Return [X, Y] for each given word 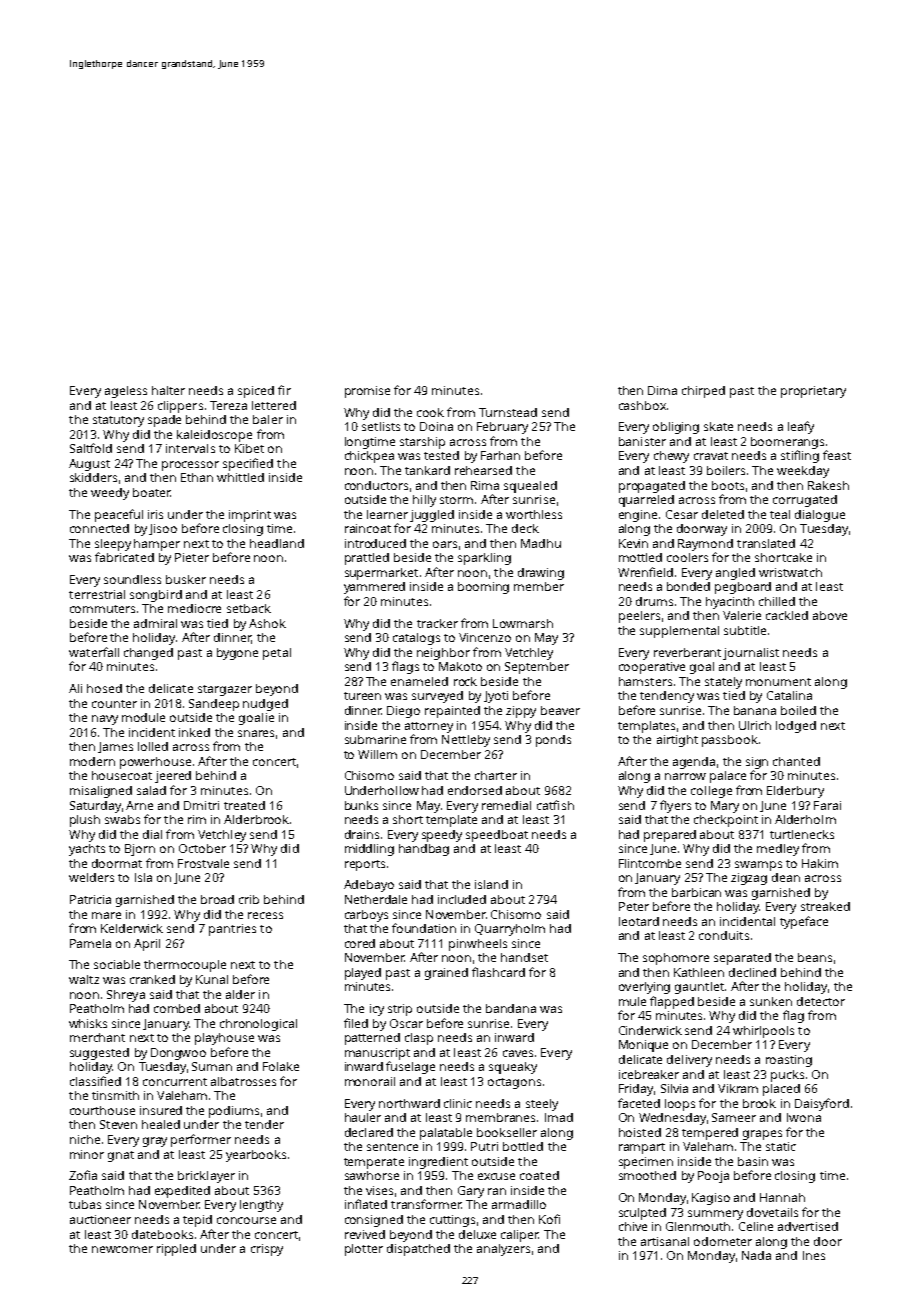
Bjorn [140, 850]
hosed [104, 688]
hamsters [645, 681]
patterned [372, 1039]
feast [837, 455]
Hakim [820, 863]
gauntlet [699, 988]
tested [441, 455]
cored [360, 943]
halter [168, 390]
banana [755, 710]
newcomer [122, 1249]
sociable [117, 964]
